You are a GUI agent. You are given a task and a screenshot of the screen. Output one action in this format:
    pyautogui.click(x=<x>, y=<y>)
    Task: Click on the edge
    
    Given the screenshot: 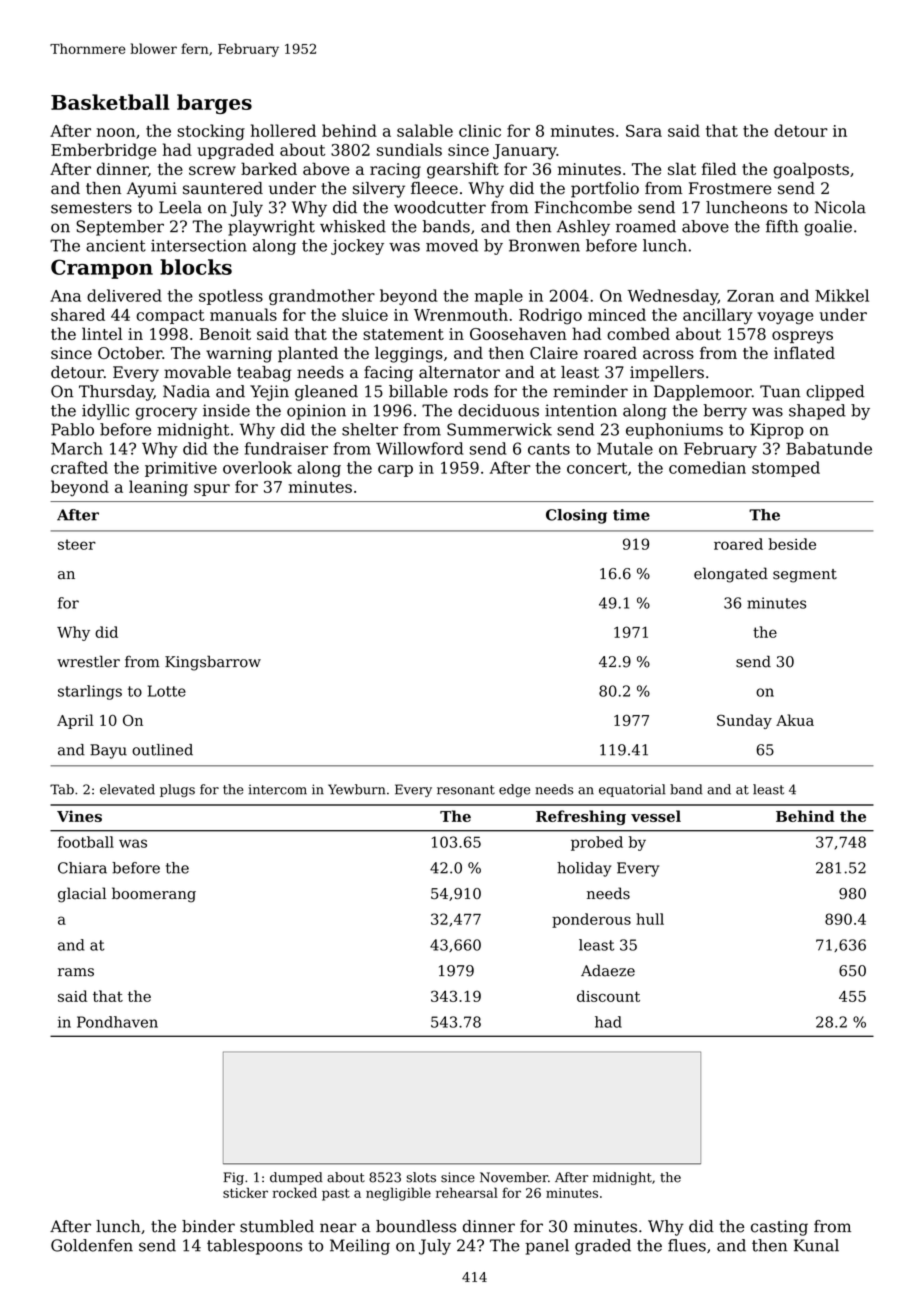 What is the action you would take?
    pyautogui.click(x=514, y=790)
